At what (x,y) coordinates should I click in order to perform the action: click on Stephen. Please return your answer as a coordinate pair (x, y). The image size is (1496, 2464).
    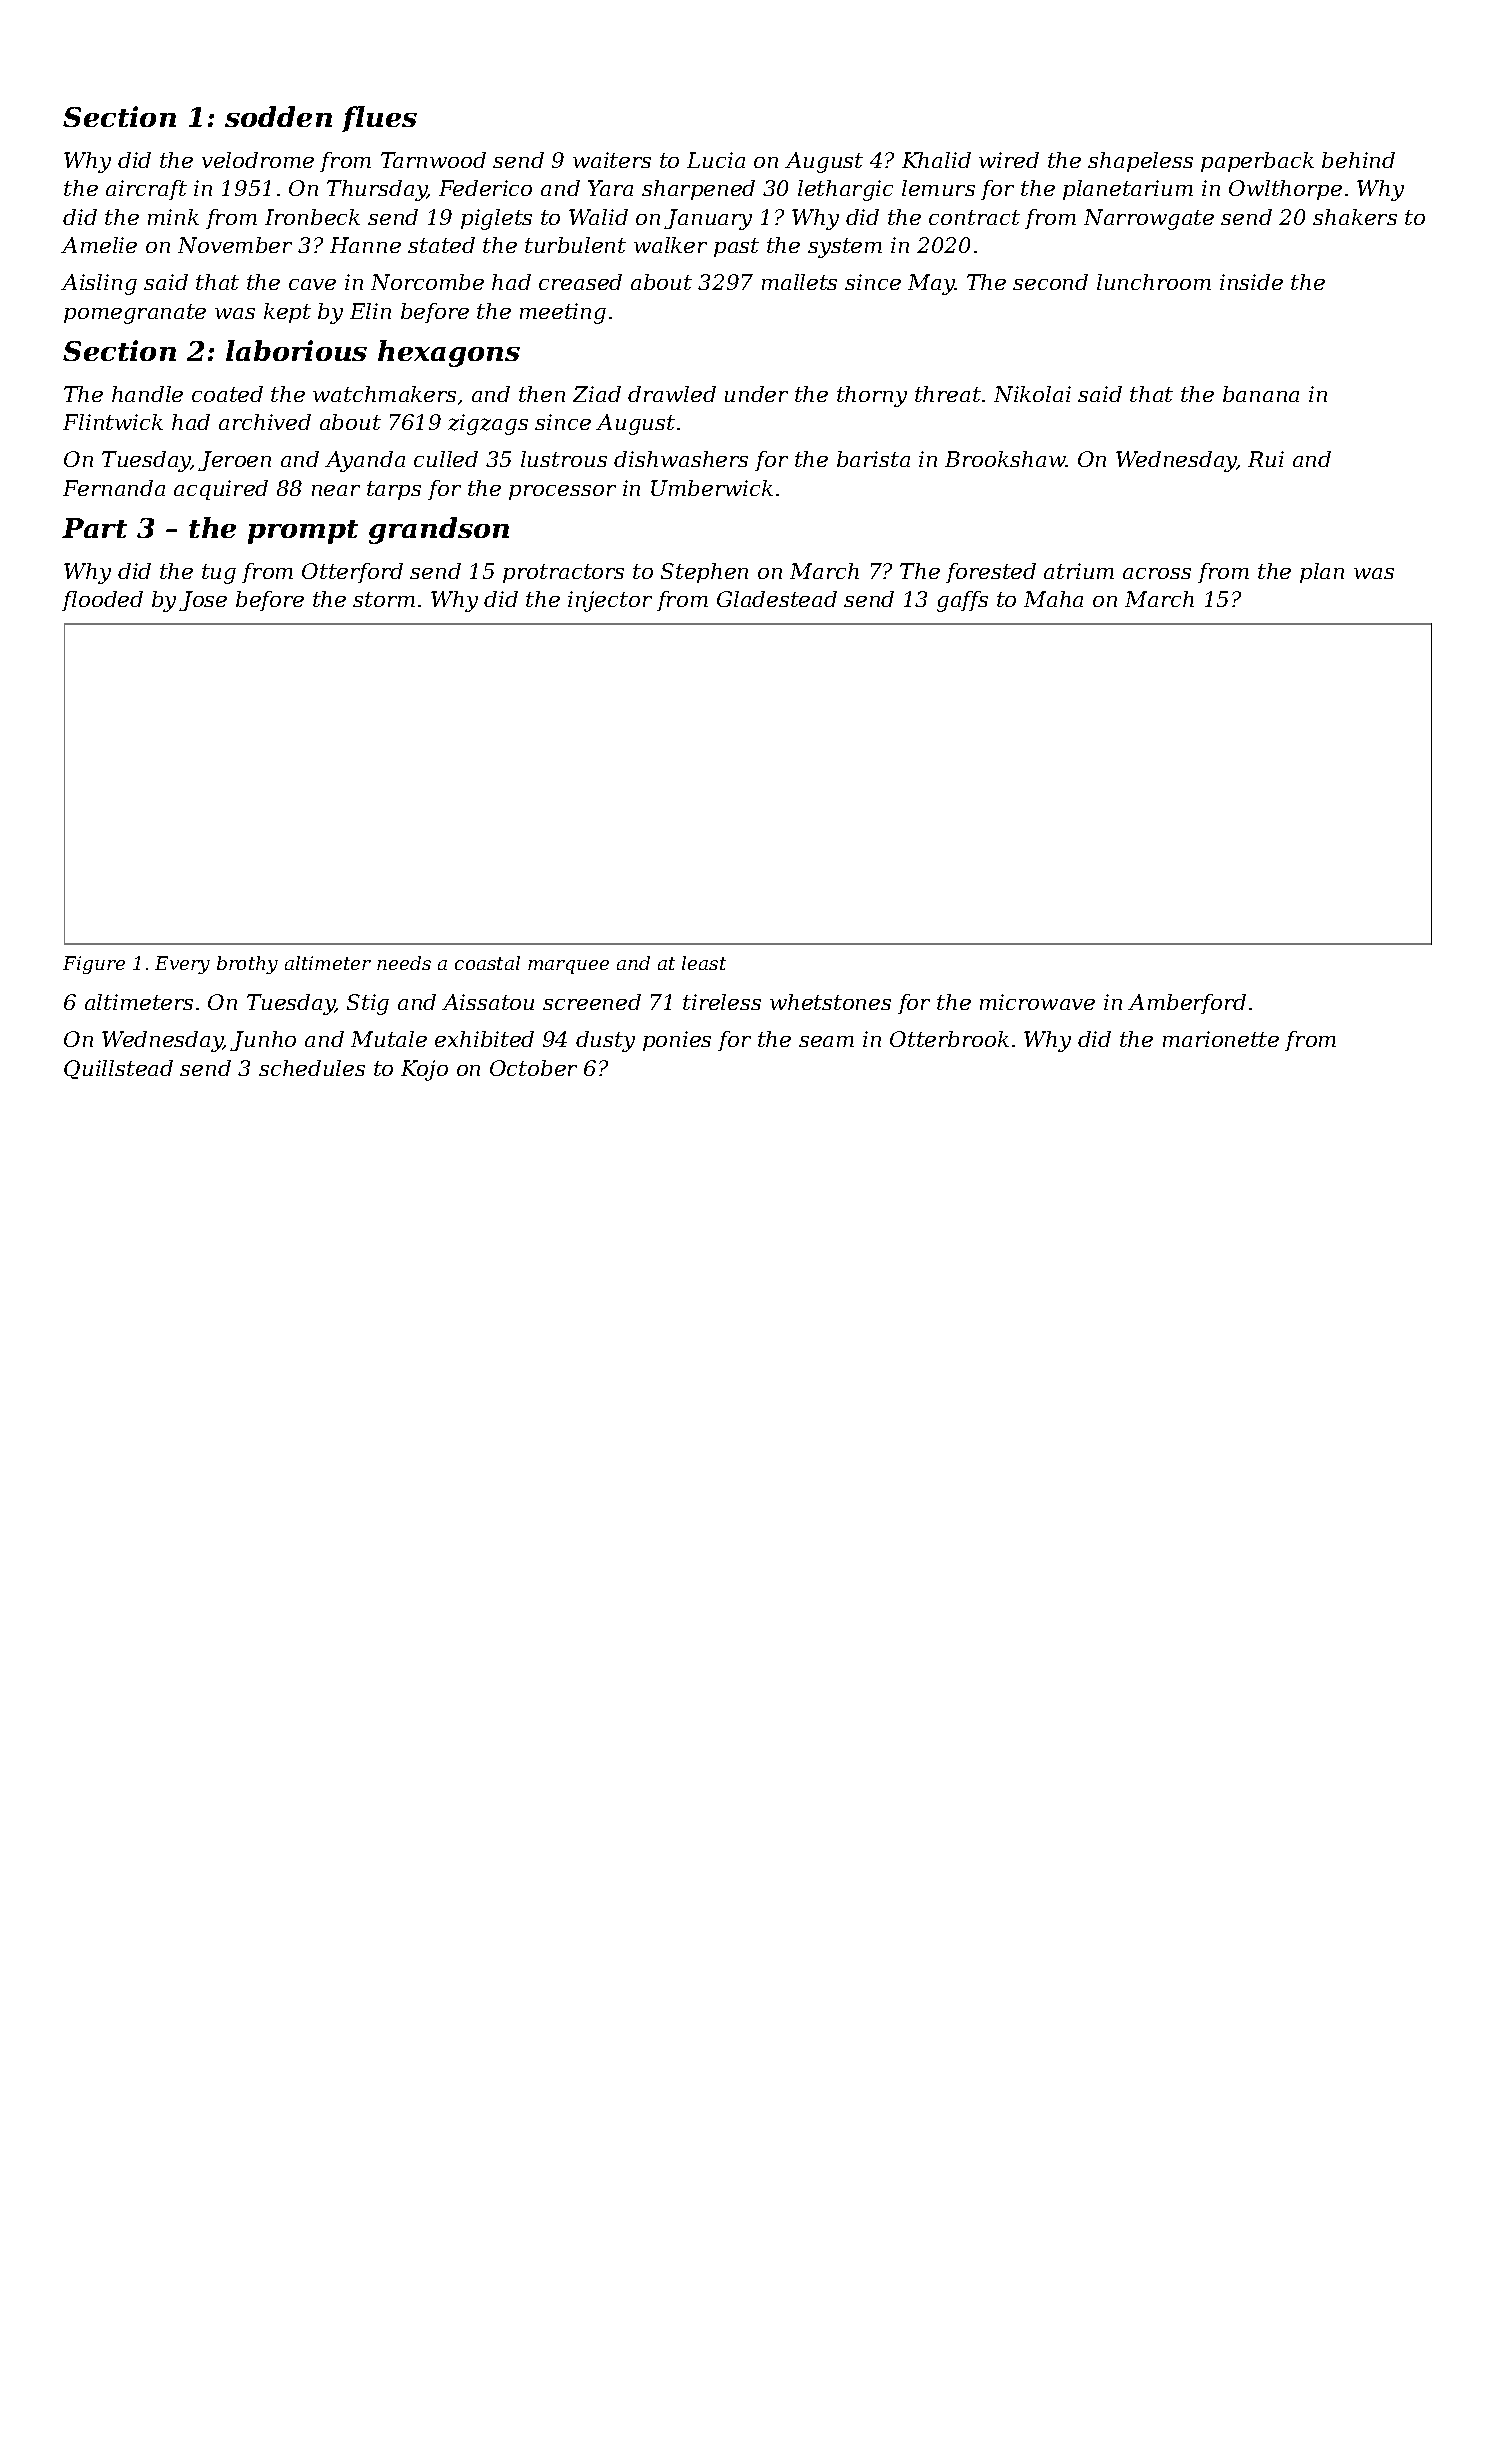
    Looking at the image, I should click on (704, 573).
